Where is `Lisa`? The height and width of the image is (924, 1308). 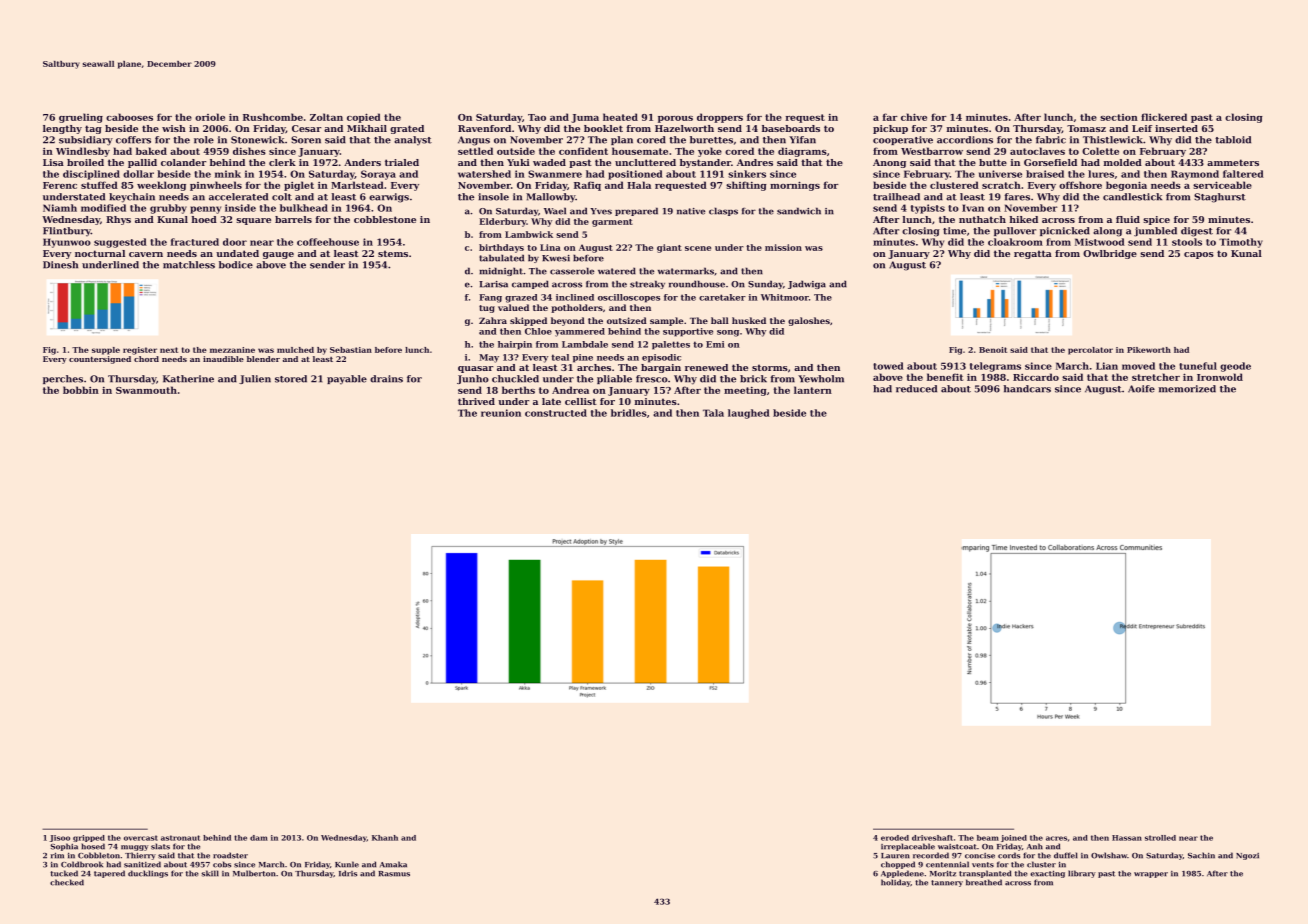
Lisa is located at coordinates (53, 162).
